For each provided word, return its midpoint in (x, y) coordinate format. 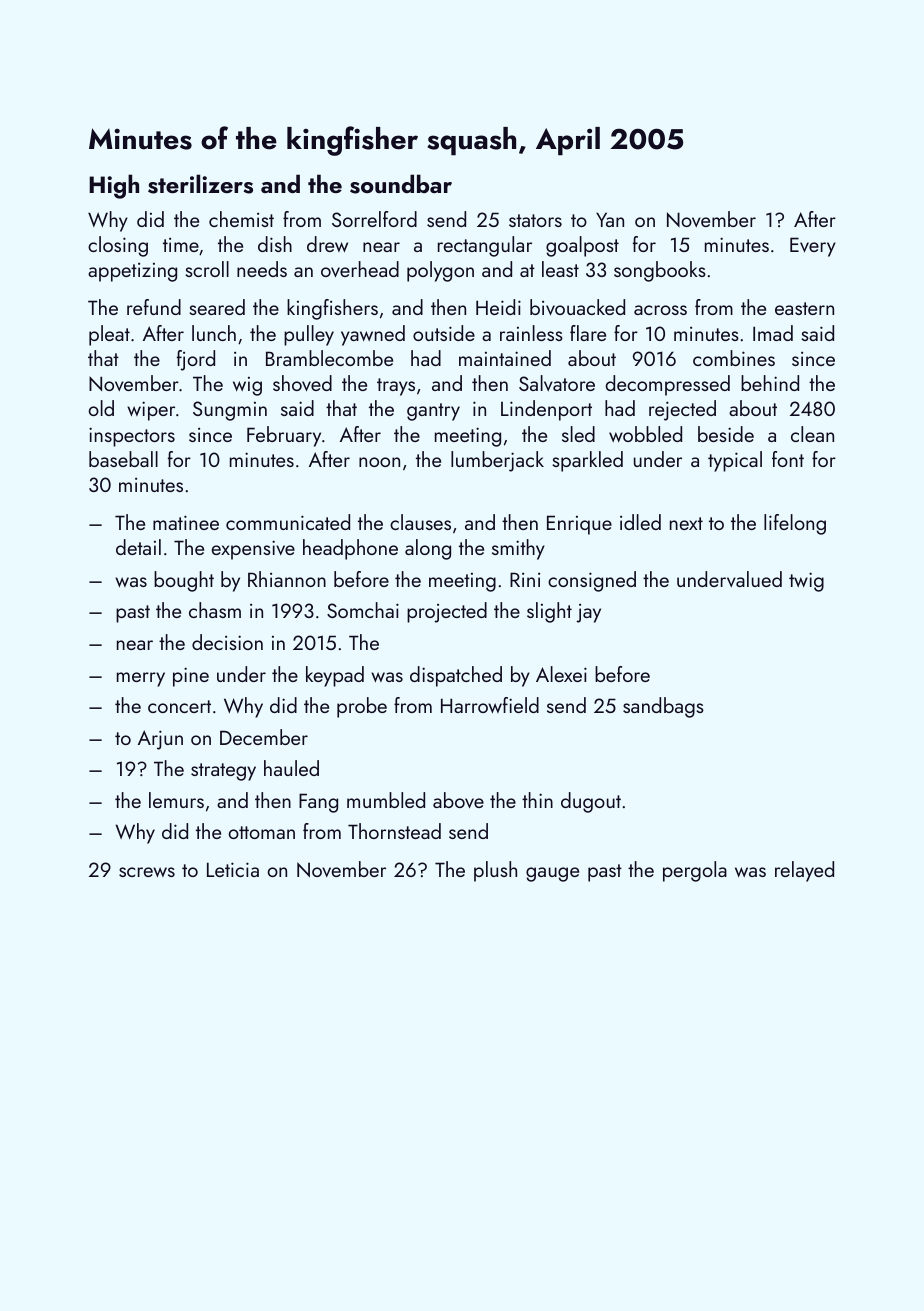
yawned (373, 335)
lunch (214, 333)
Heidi (498, 307)
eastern (804, 308)
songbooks (660, 271)
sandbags (663, 707)
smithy (518, 549)
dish (275, 244)
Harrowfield (490, 705)
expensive (253, 550)
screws (147, 872)
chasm (215, 610)
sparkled (587, 461)
